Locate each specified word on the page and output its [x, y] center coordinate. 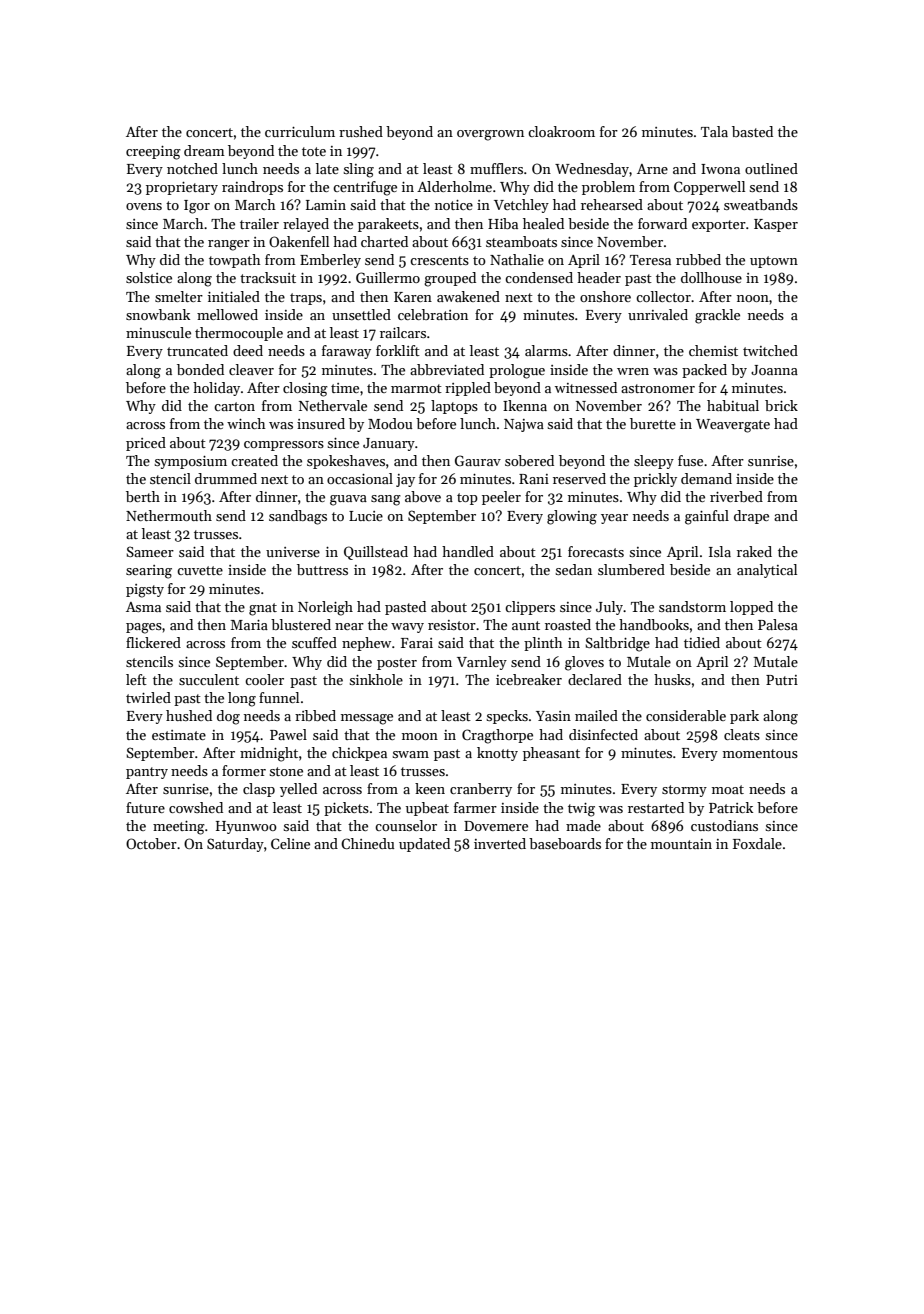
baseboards [565, 843]
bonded [200, 369]
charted [384, 241]
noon [753, 298]
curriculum [300, 131]
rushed [361, 131]
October [151, 843]
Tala [714, 131]
